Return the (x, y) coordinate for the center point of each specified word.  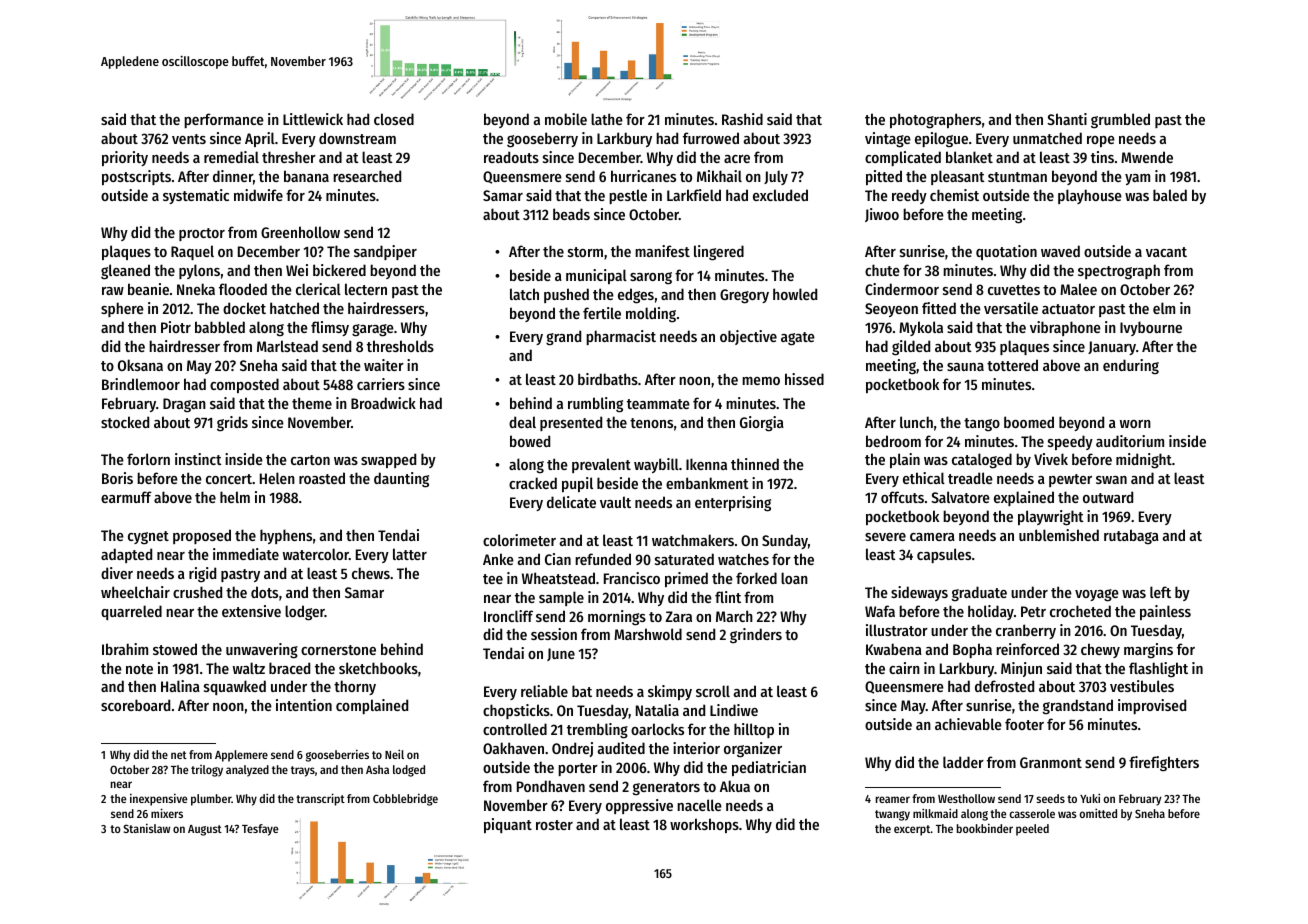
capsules (944, 555)
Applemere (241, 756)
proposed (202, 536)
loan (794, 578)
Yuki (1090, 798)
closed (394, 119)
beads (571, 214)
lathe (607, 119)
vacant (1166, 252)
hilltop (754, 730)
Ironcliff (508, 616)
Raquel (192, 252)
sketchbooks (378, 668)
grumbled (1120, 121)
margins (1148, 651)
